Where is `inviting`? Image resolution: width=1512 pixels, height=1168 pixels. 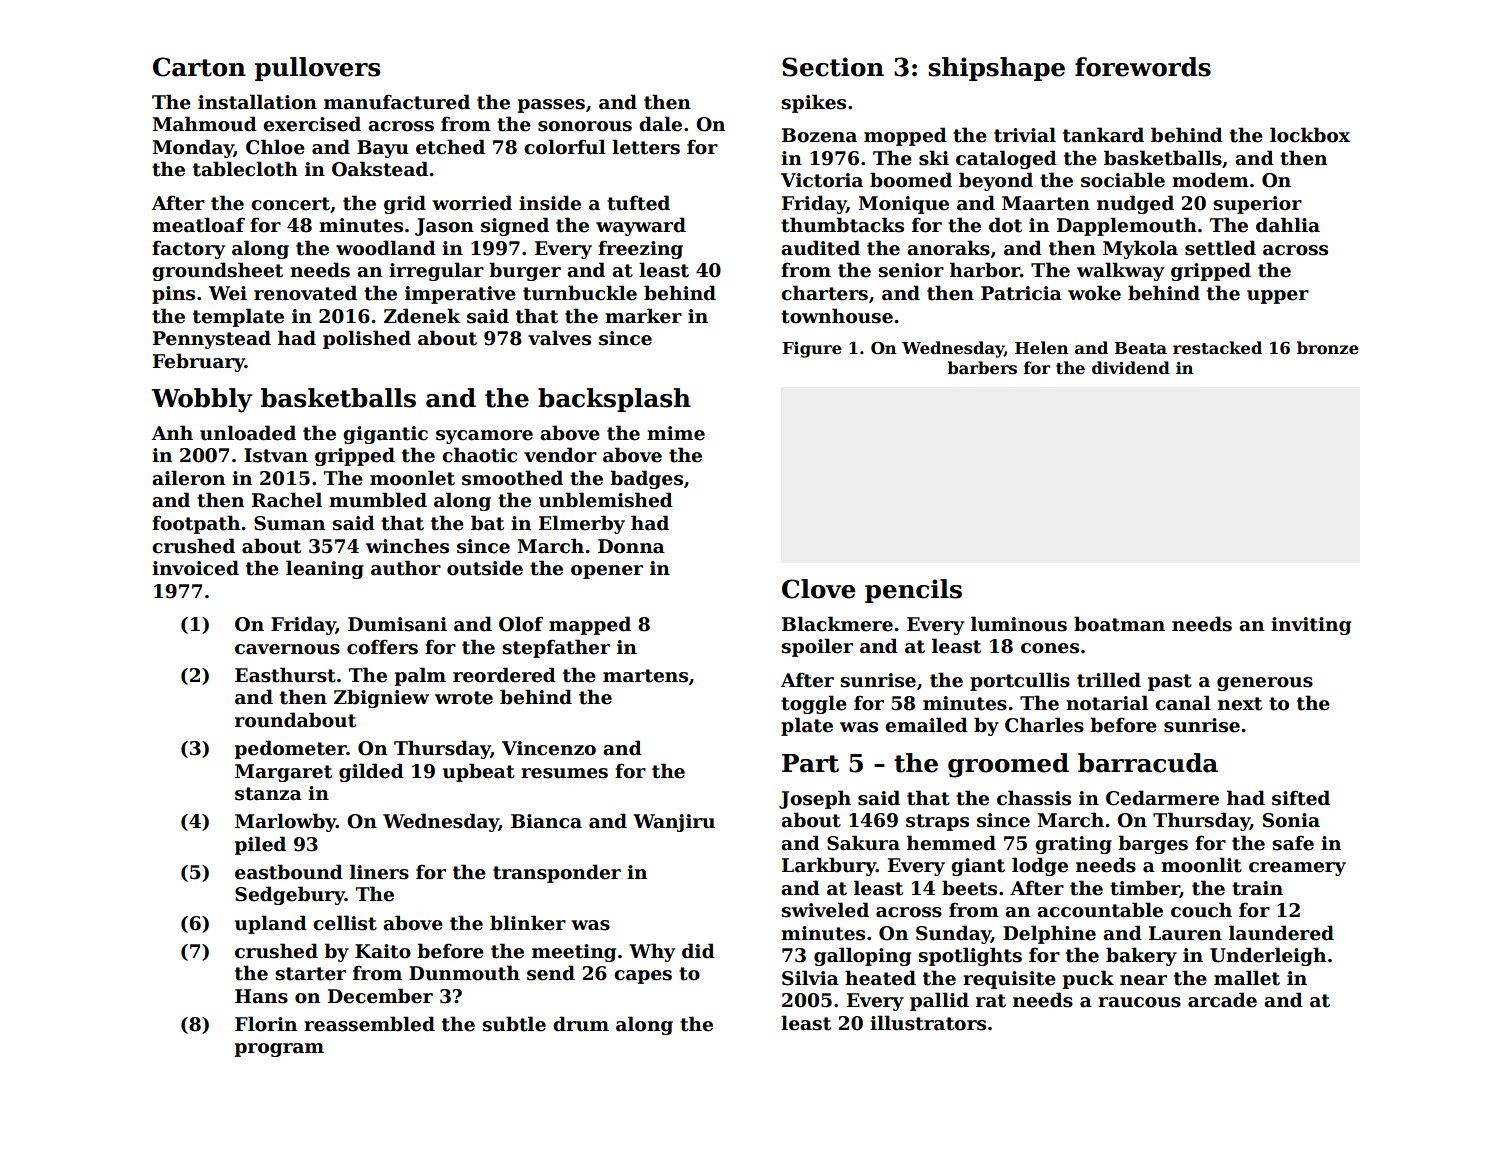
inviting is located at coordinates (1311, 626).
